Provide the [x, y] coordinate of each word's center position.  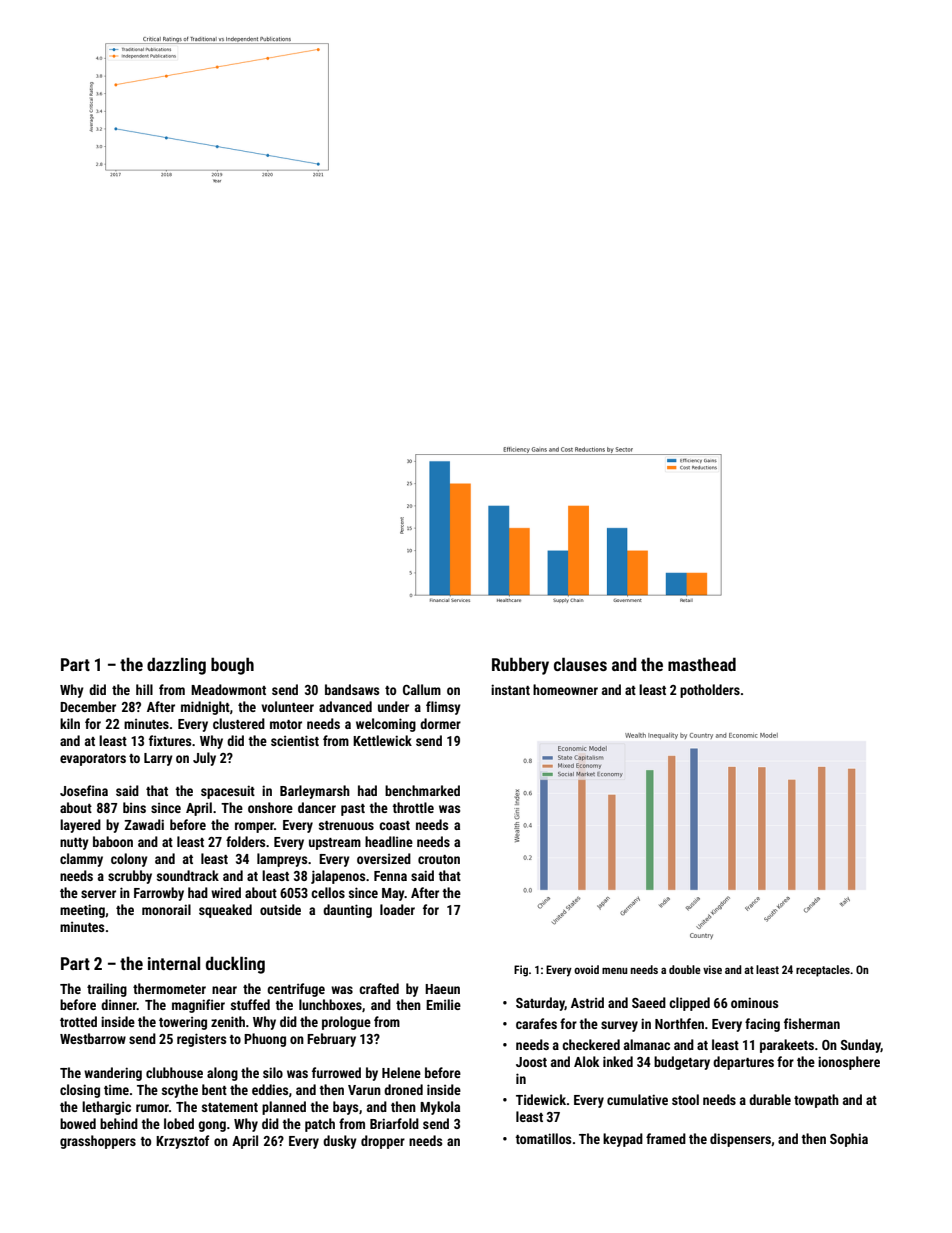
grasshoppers [98, 1142]
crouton [439, 859]
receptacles [823, 971]
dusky [340, 1142]
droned [403, 1089]
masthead [702, 664]
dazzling [176, 666]
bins [134, 807]
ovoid [586, 969]
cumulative [637, 1099]
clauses [580, 664]
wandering [113, 1074]
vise [712, 969]
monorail [166, 909]
